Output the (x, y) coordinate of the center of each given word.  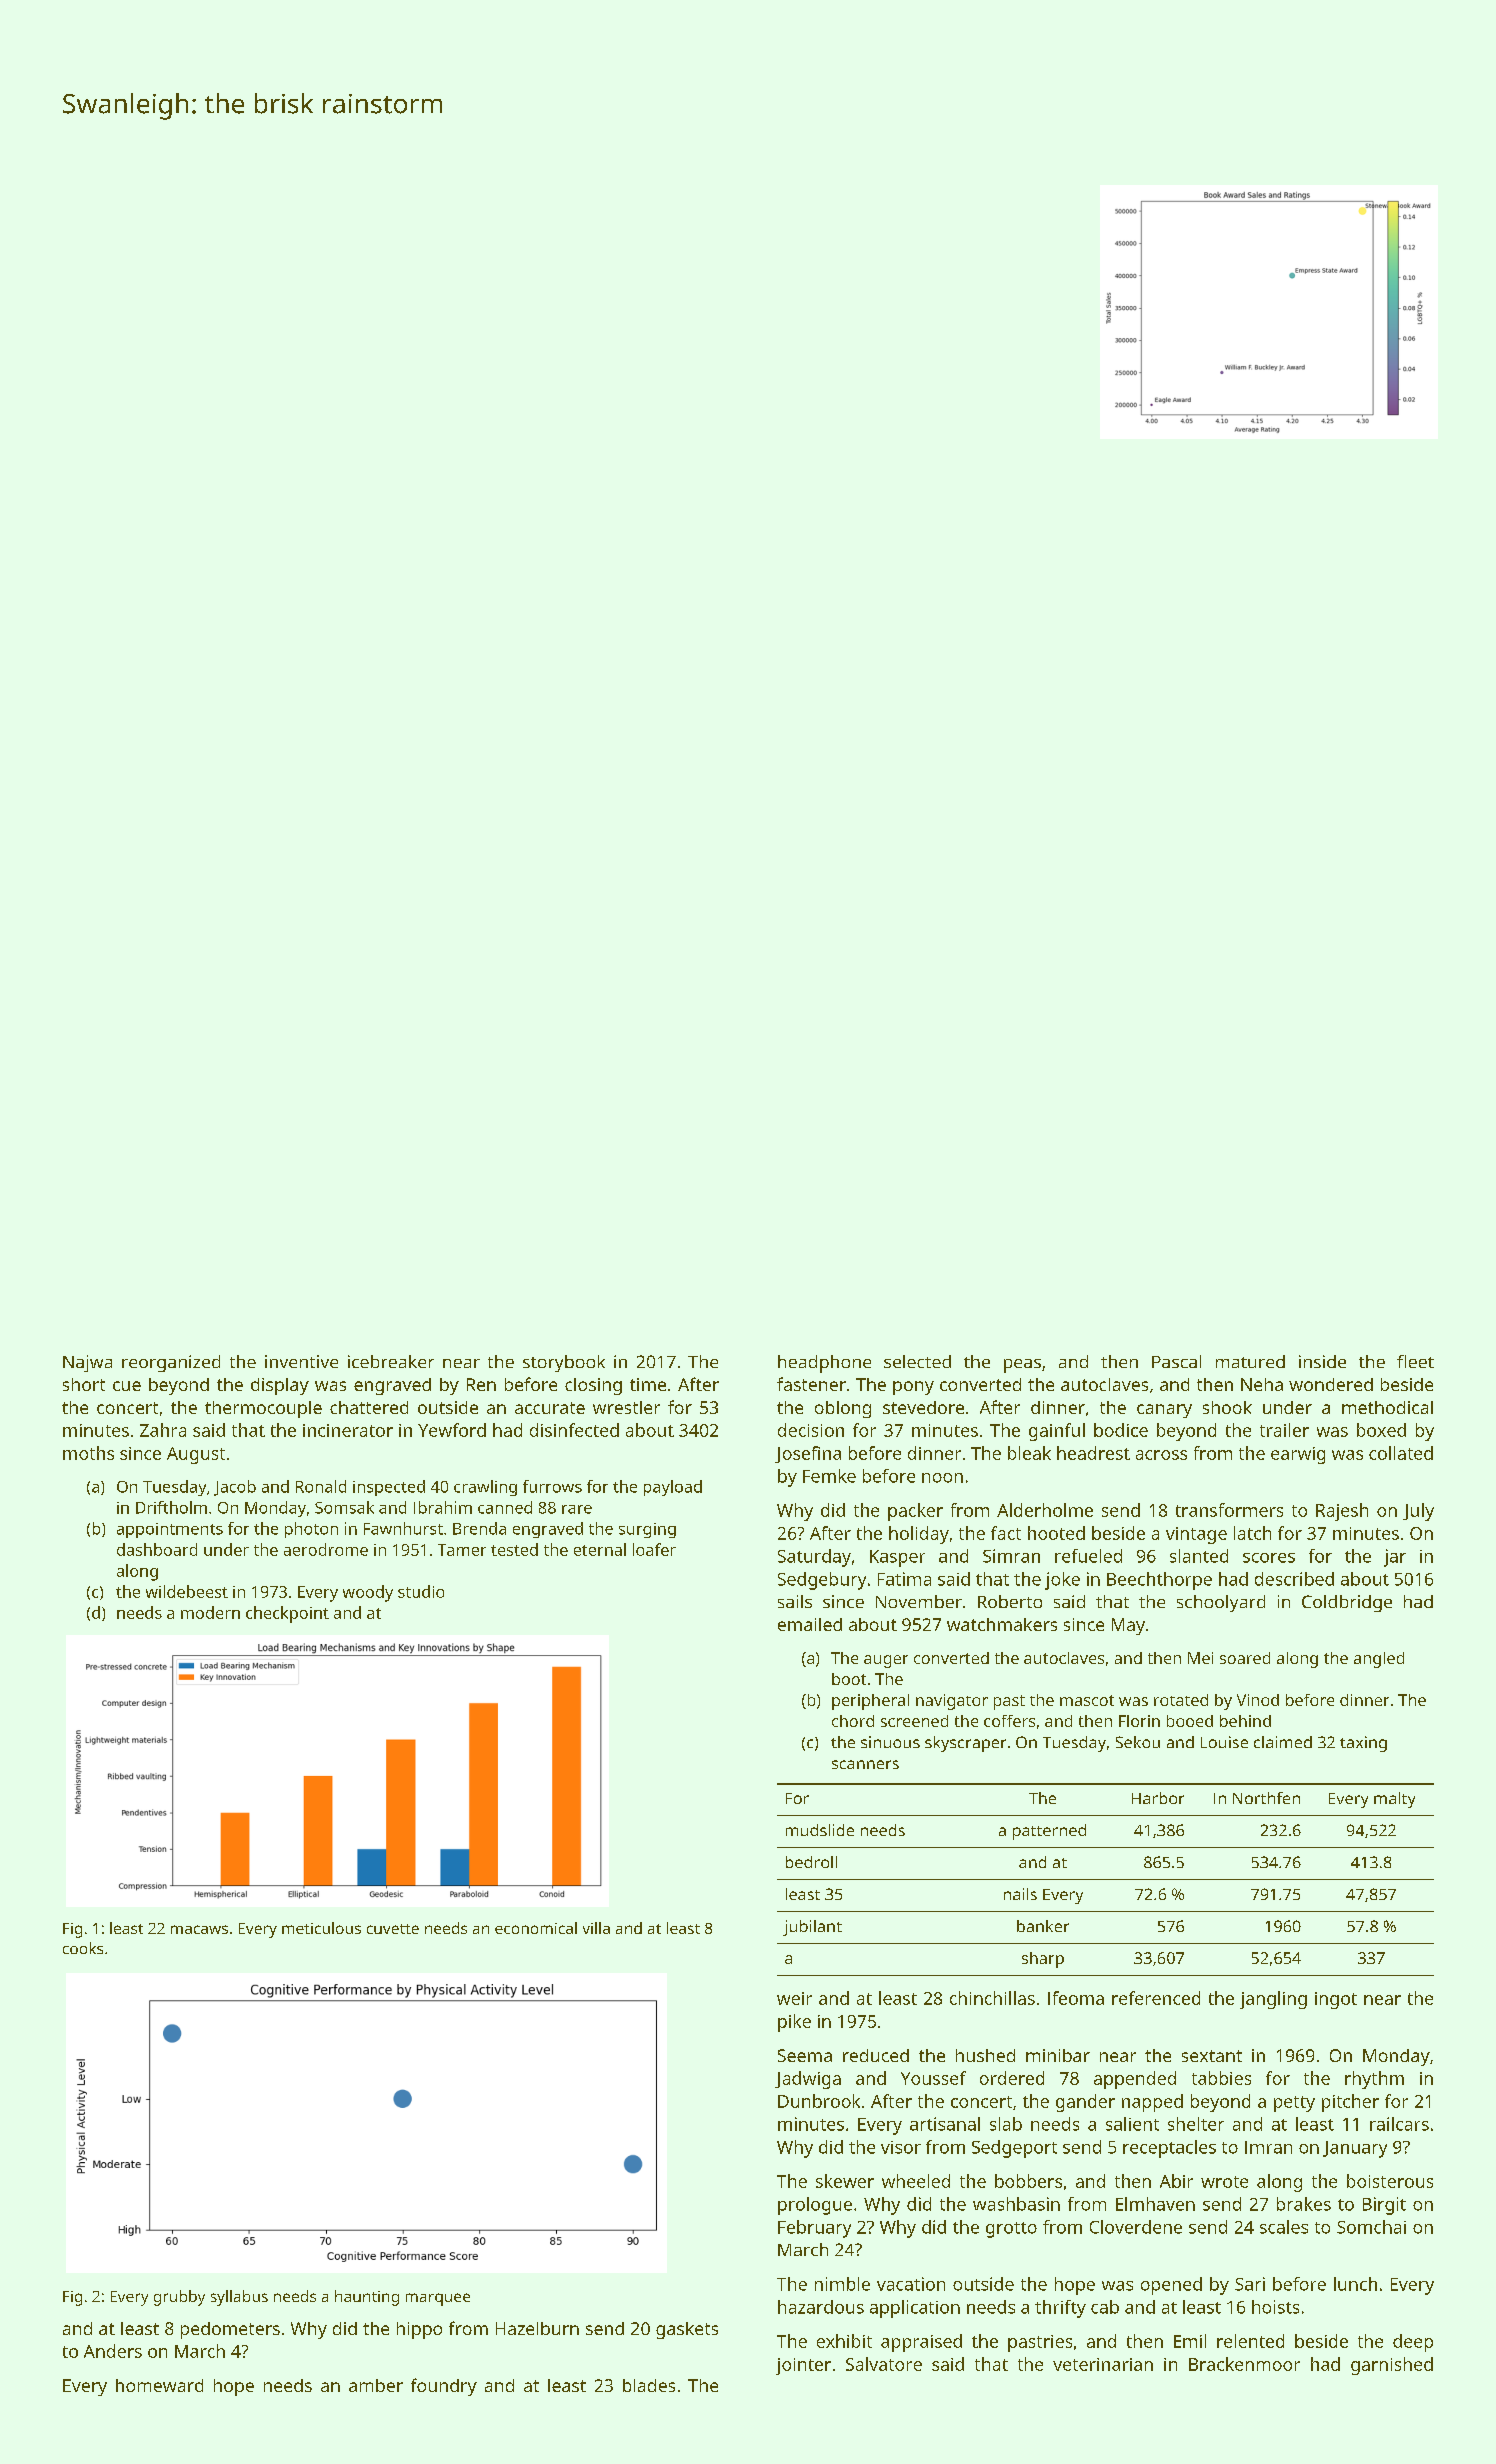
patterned (1049, 1832)
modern (210, 1612)
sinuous (890, 1742)
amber (376, 2385)
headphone (824, 1364)
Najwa (87, 1363)
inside (1322, 1361)
